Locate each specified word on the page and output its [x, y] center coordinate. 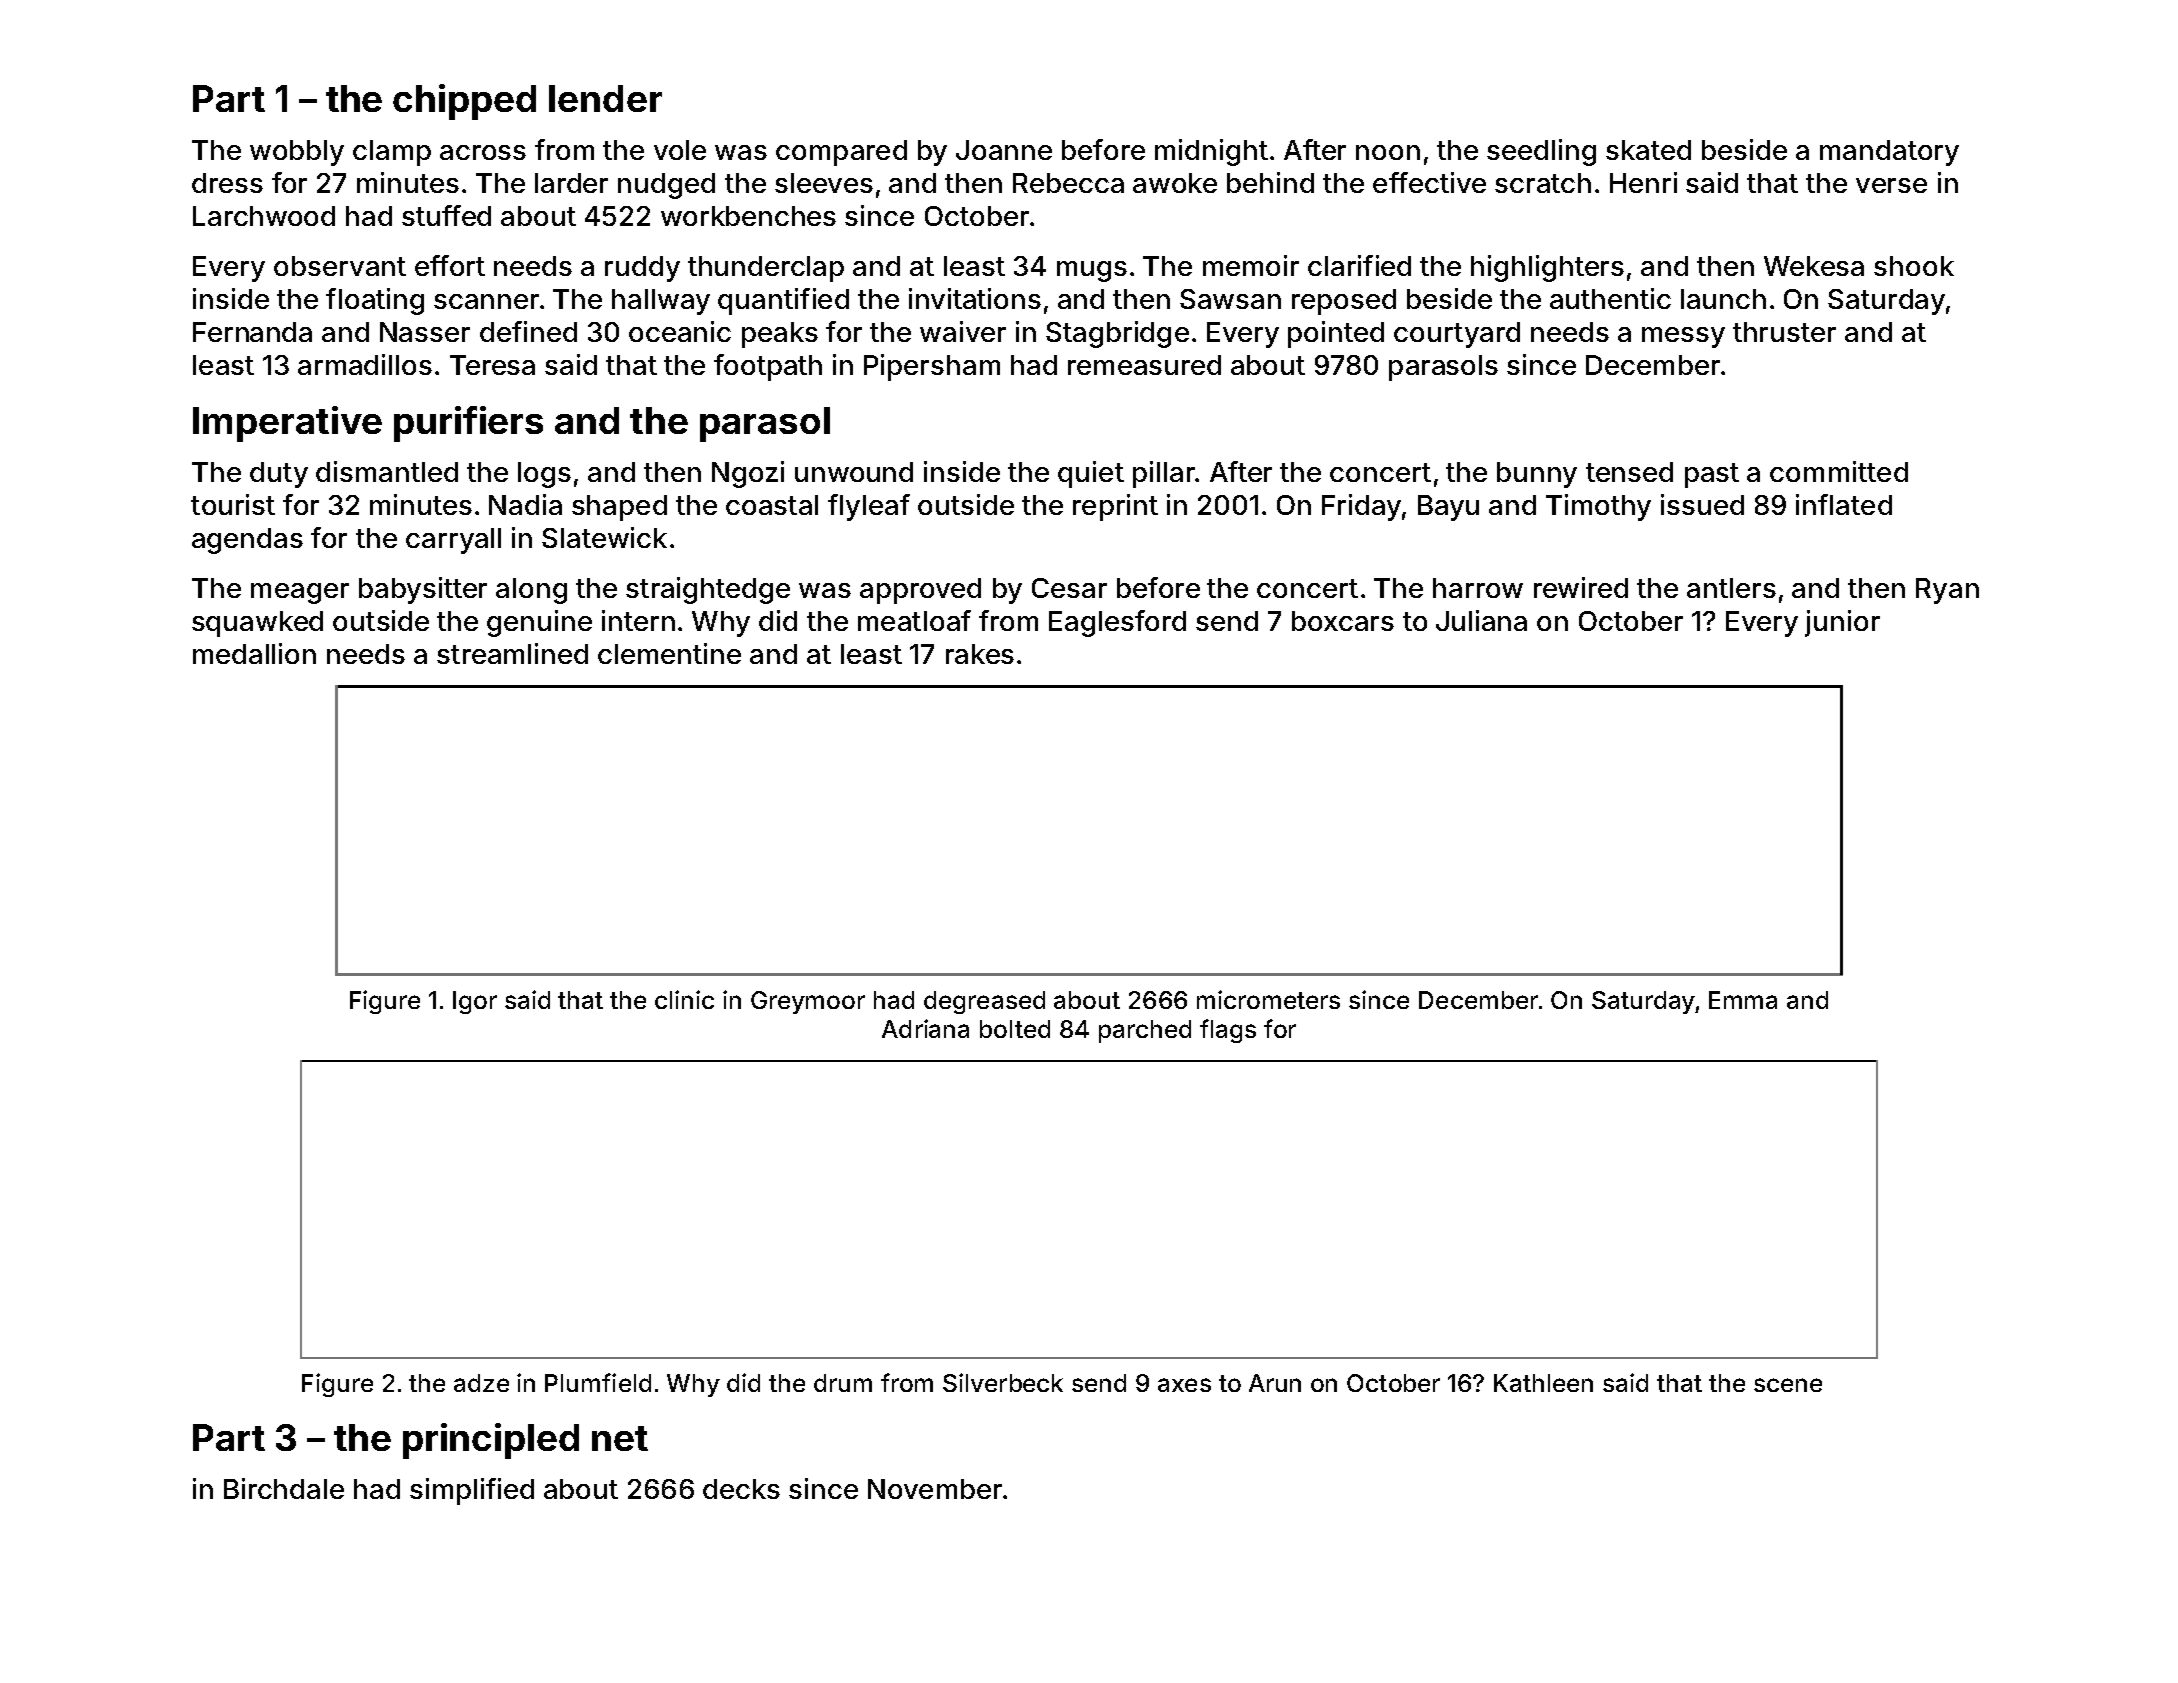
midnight [1211, 152]
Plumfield [598, 1382]
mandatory [1889, 153]
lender [605, 98]
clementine [669, 653]
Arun [1275, 1383]
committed [1839, 471]
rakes [980, 654]
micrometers [1268, 999]
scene [1788, 1385]
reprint [1115, 507]
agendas [247, 541]
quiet [1091, 474]
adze [481, 1383]
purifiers [468, 424]
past [1712, 475]
